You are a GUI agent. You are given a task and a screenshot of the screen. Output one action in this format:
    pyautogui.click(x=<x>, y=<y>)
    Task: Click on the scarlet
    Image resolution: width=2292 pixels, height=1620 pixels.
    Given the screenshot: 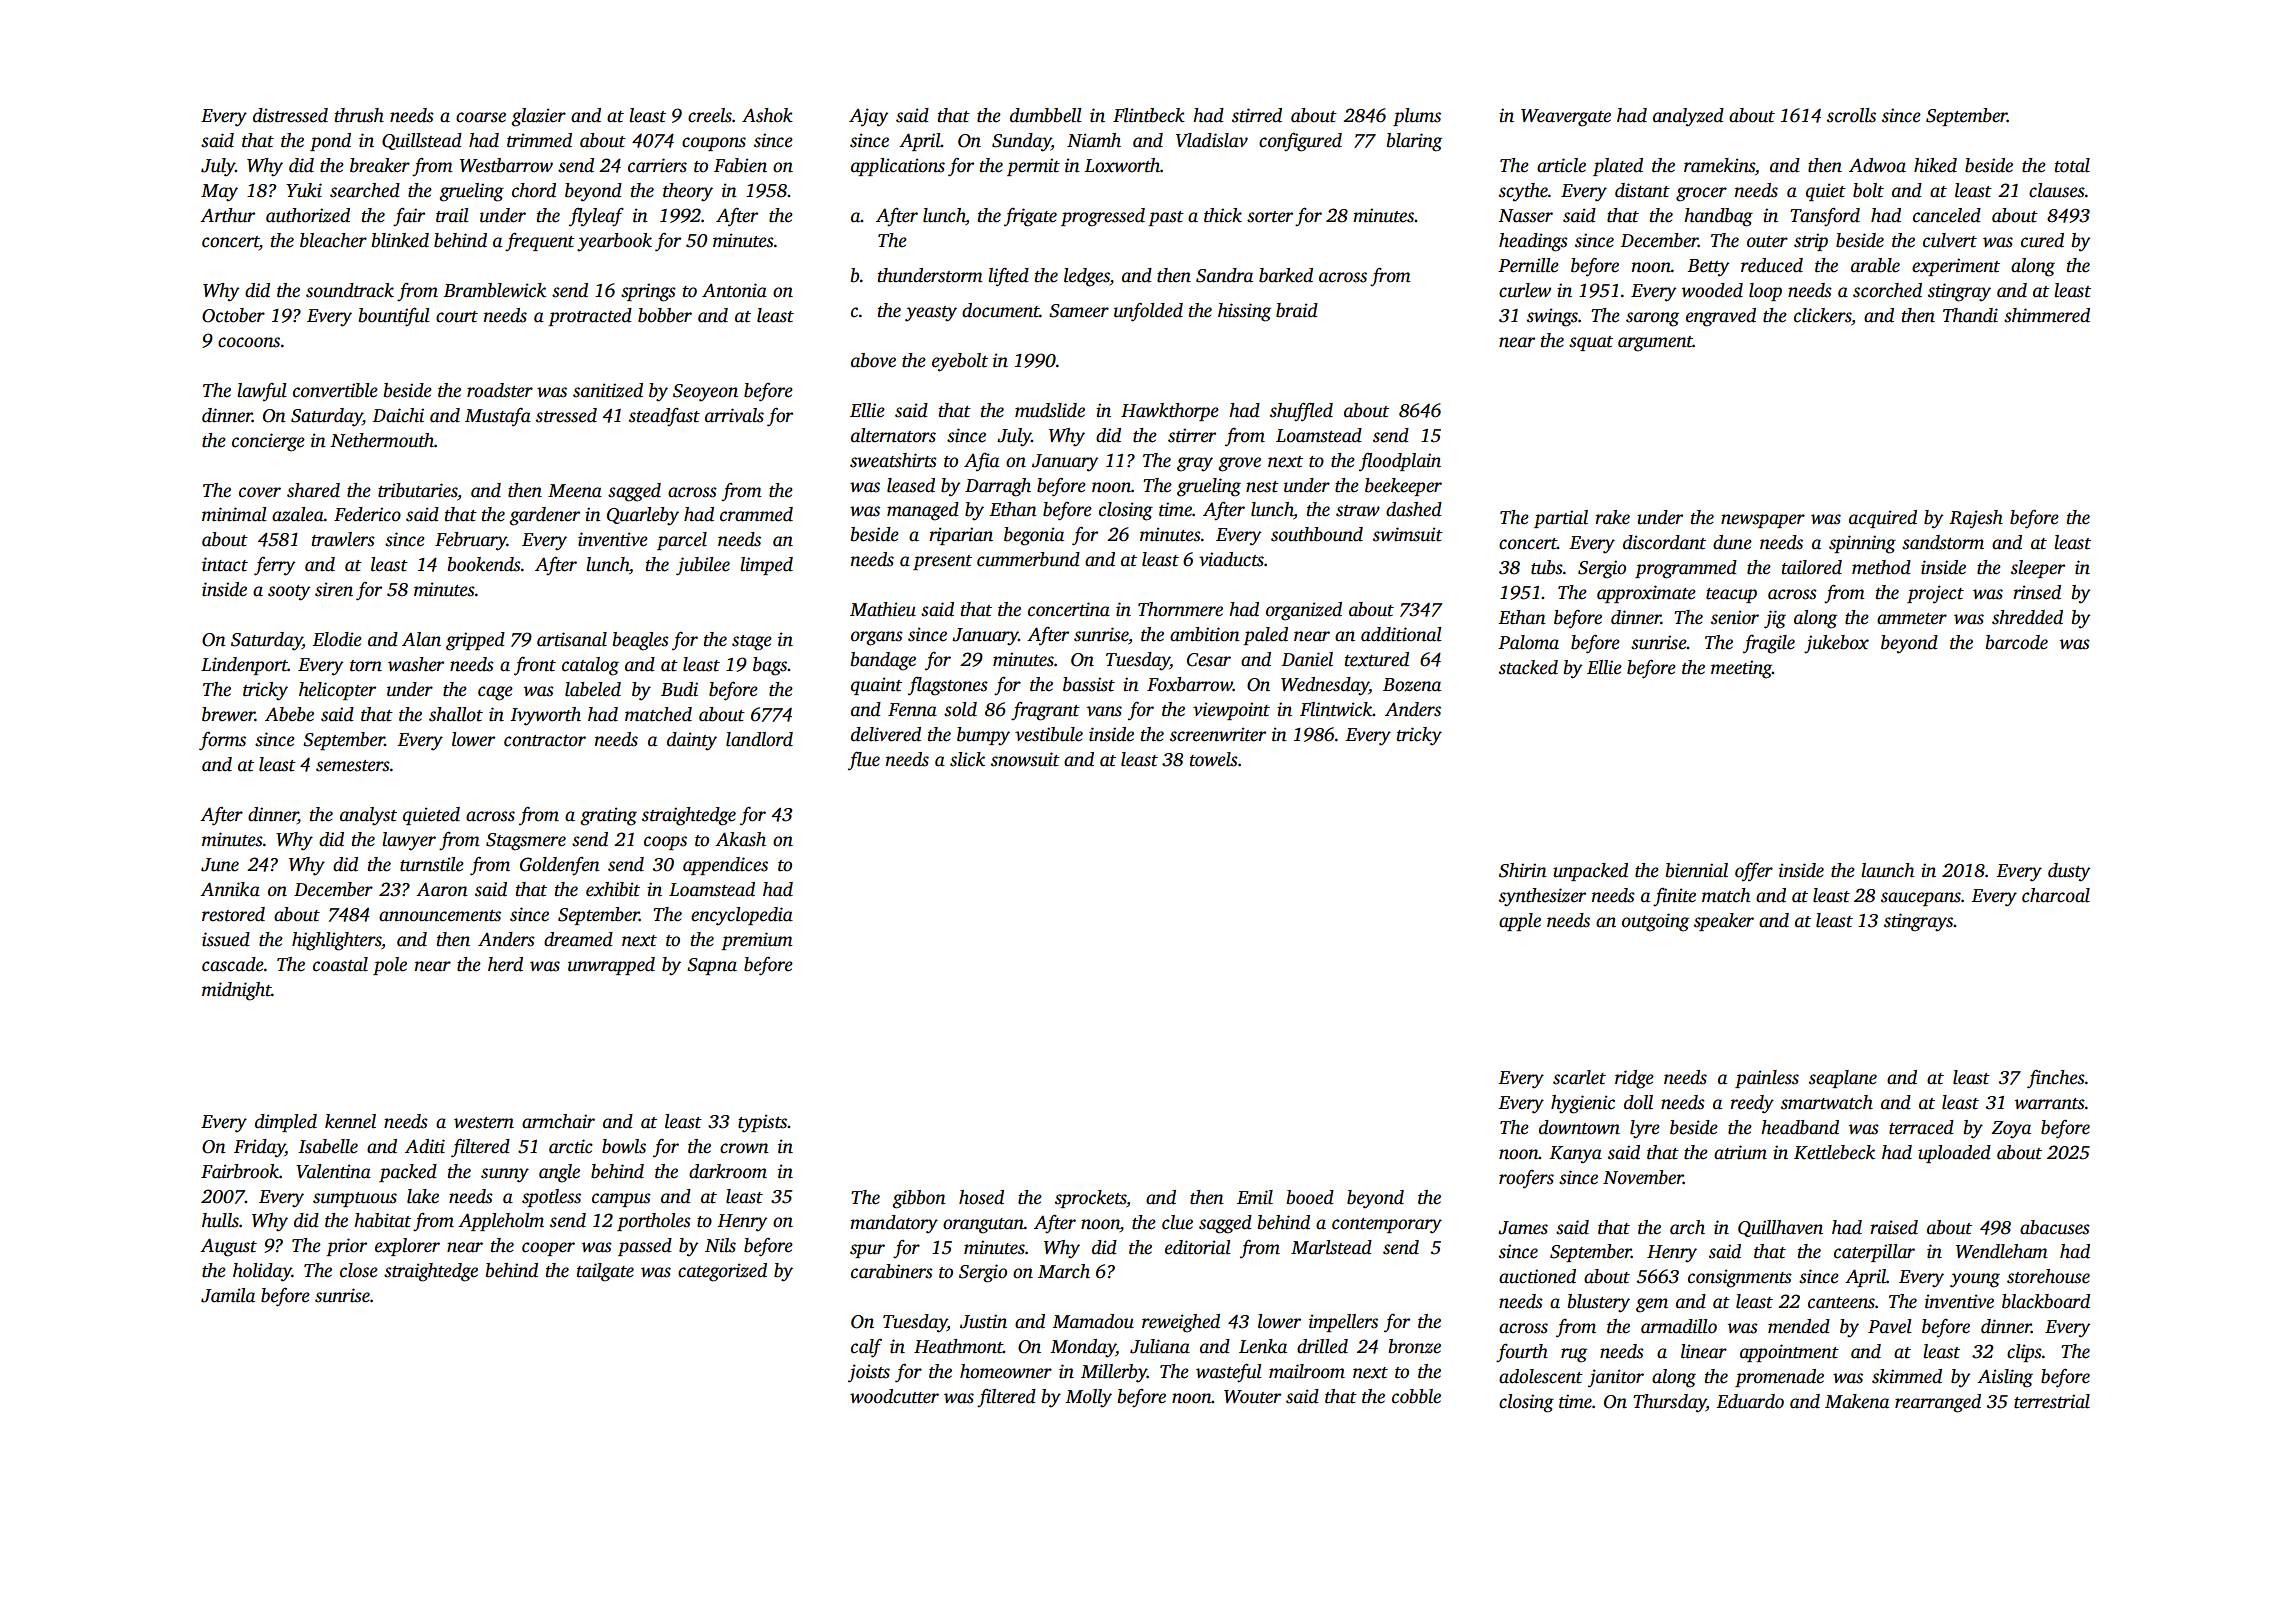 What is the action you would take?
    pyautogui.click(x=1579, y=1077)
